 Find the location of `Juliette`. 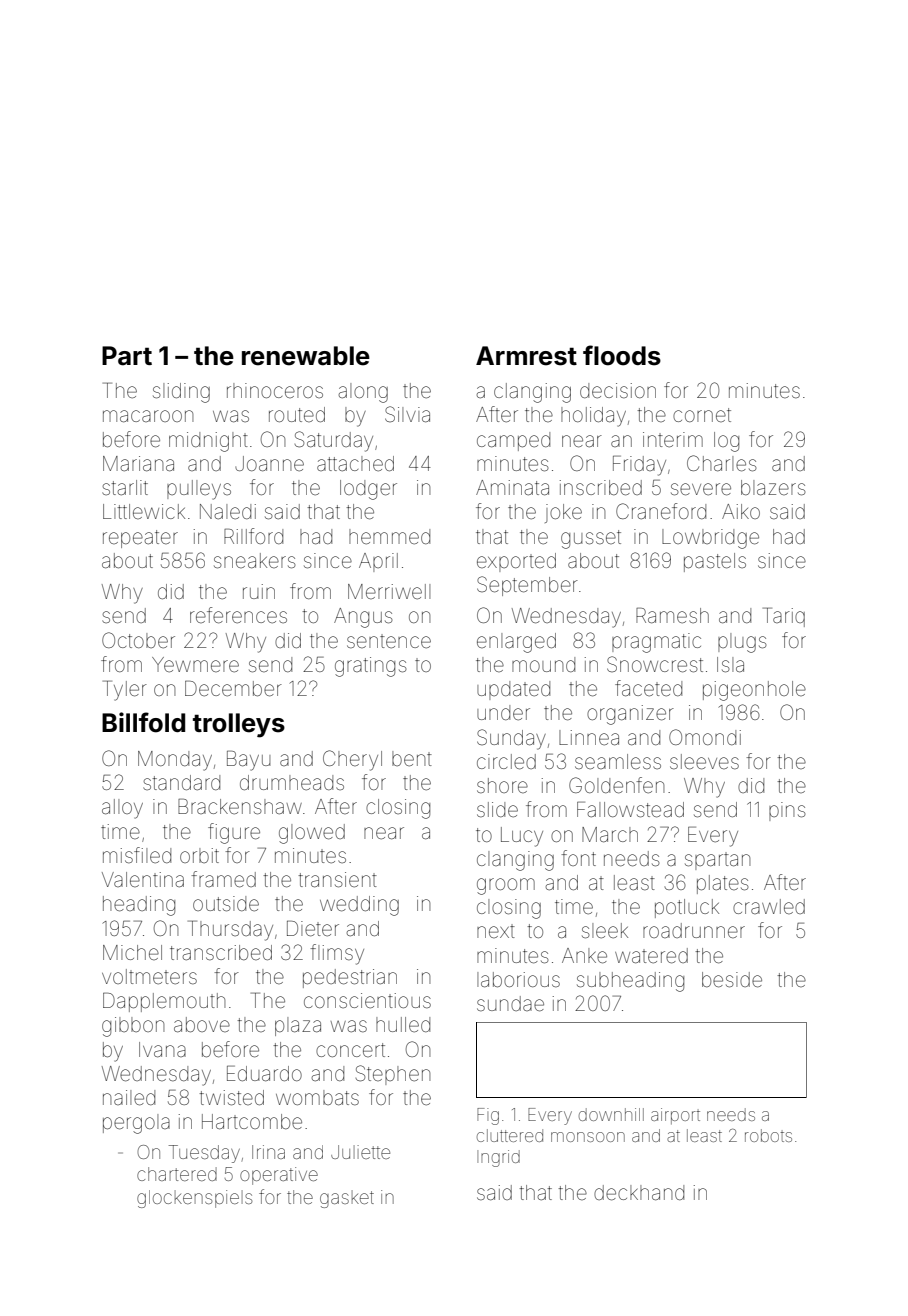

Juliette is located at coordinates (360, 1152).
